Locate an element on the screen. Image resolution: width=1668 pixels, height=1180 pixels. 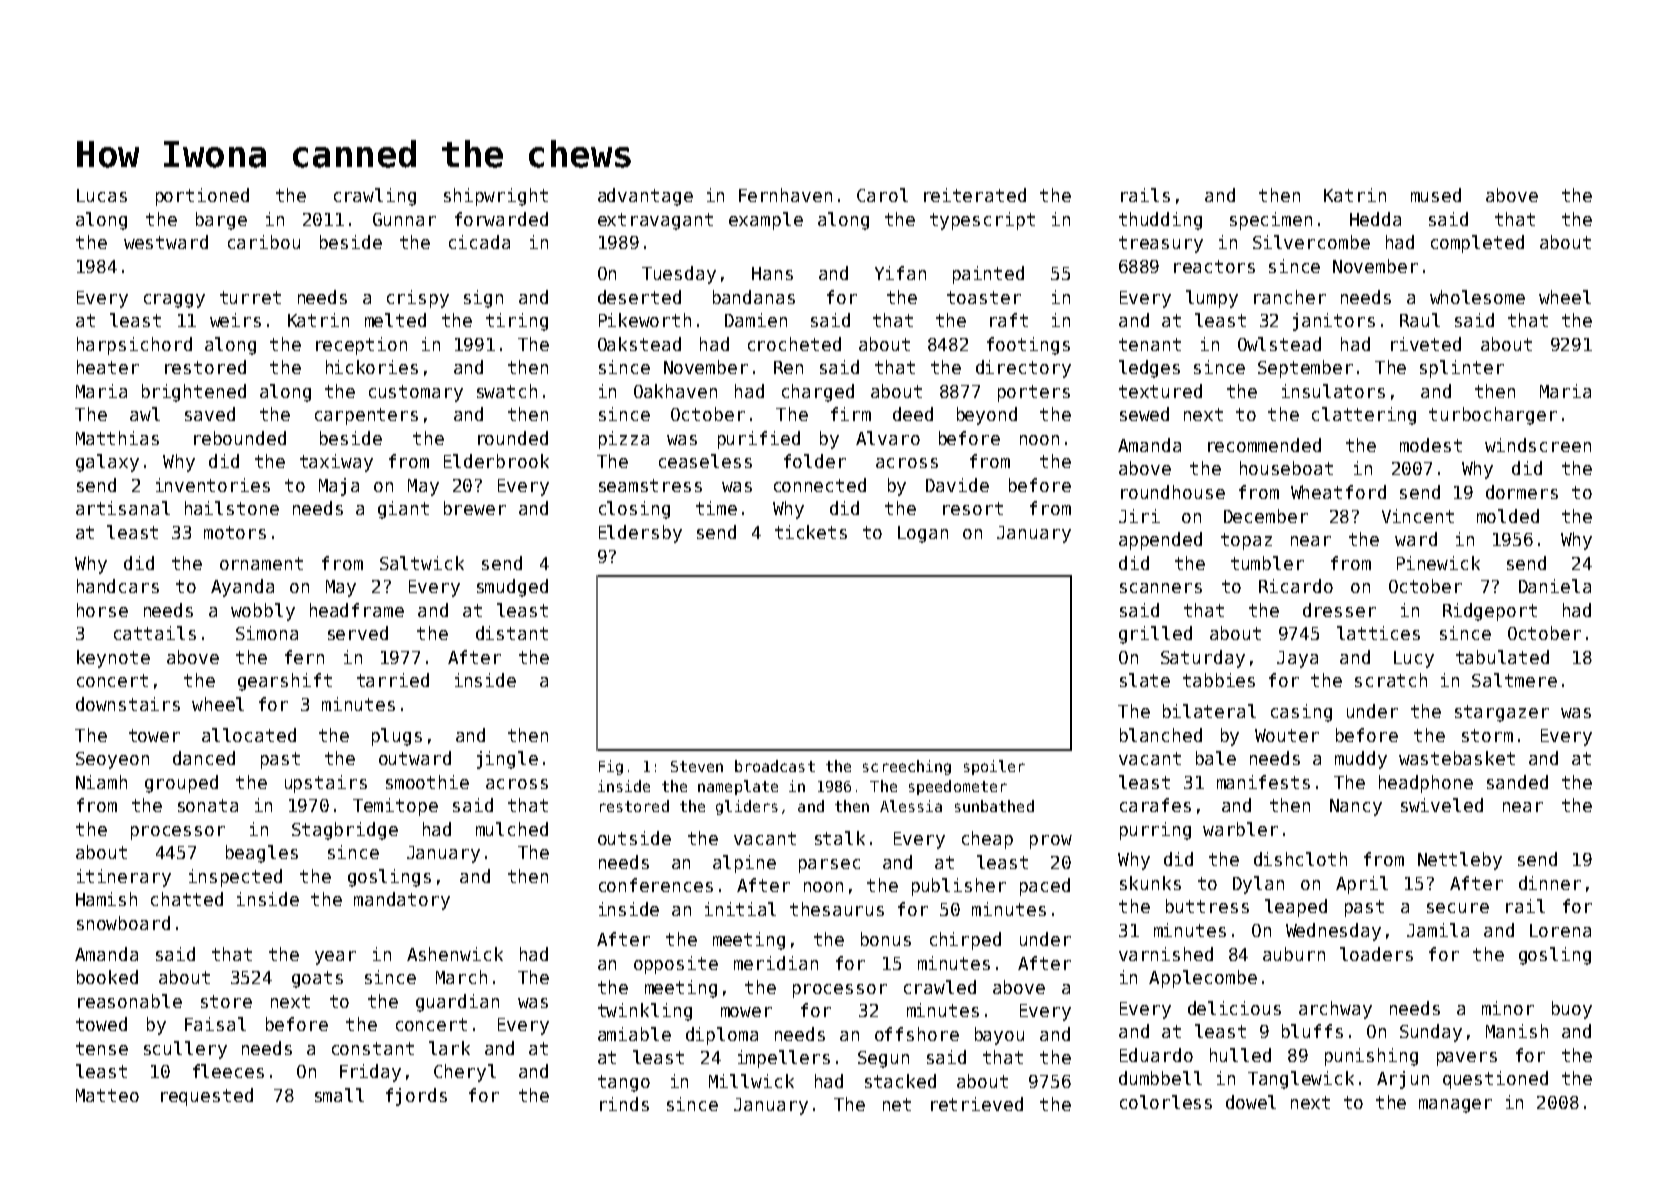
rinds is located at coordinates (624, 1104).
